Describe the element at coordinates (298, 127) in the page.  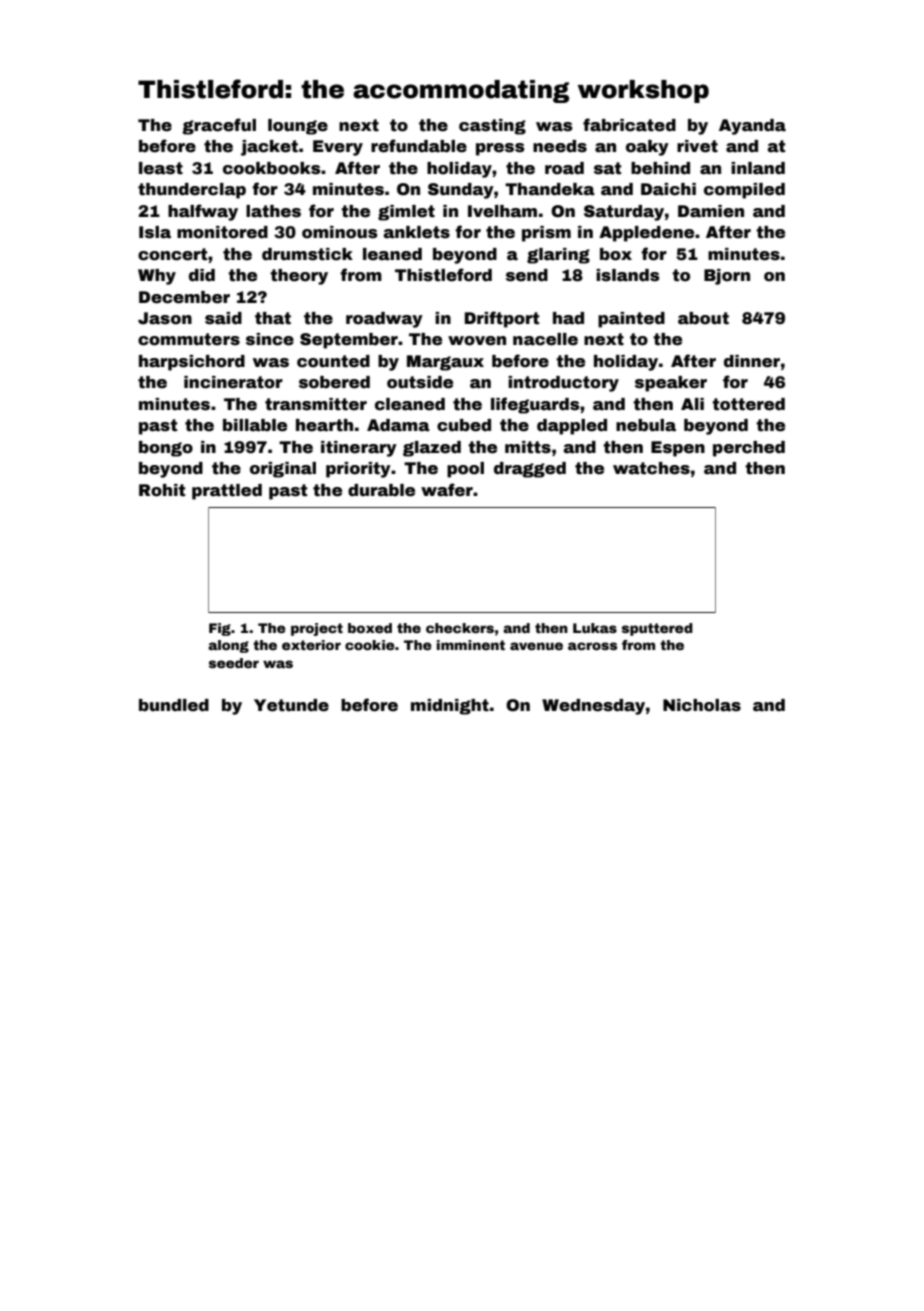
I see `lounge` at that location.
